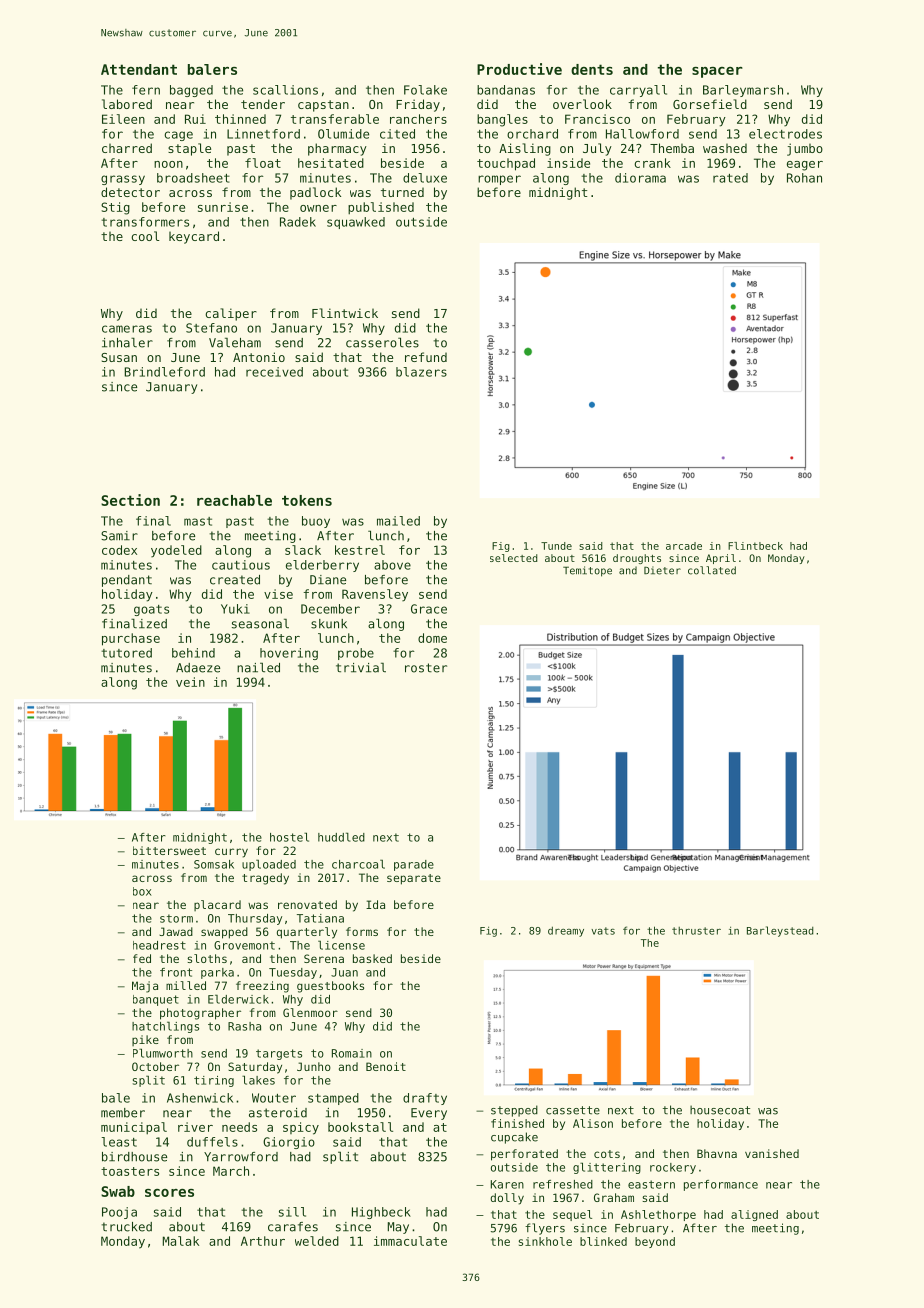 This screenshot has width=924, height=1308. I want to click on Barleystead, so click(780, 931).
